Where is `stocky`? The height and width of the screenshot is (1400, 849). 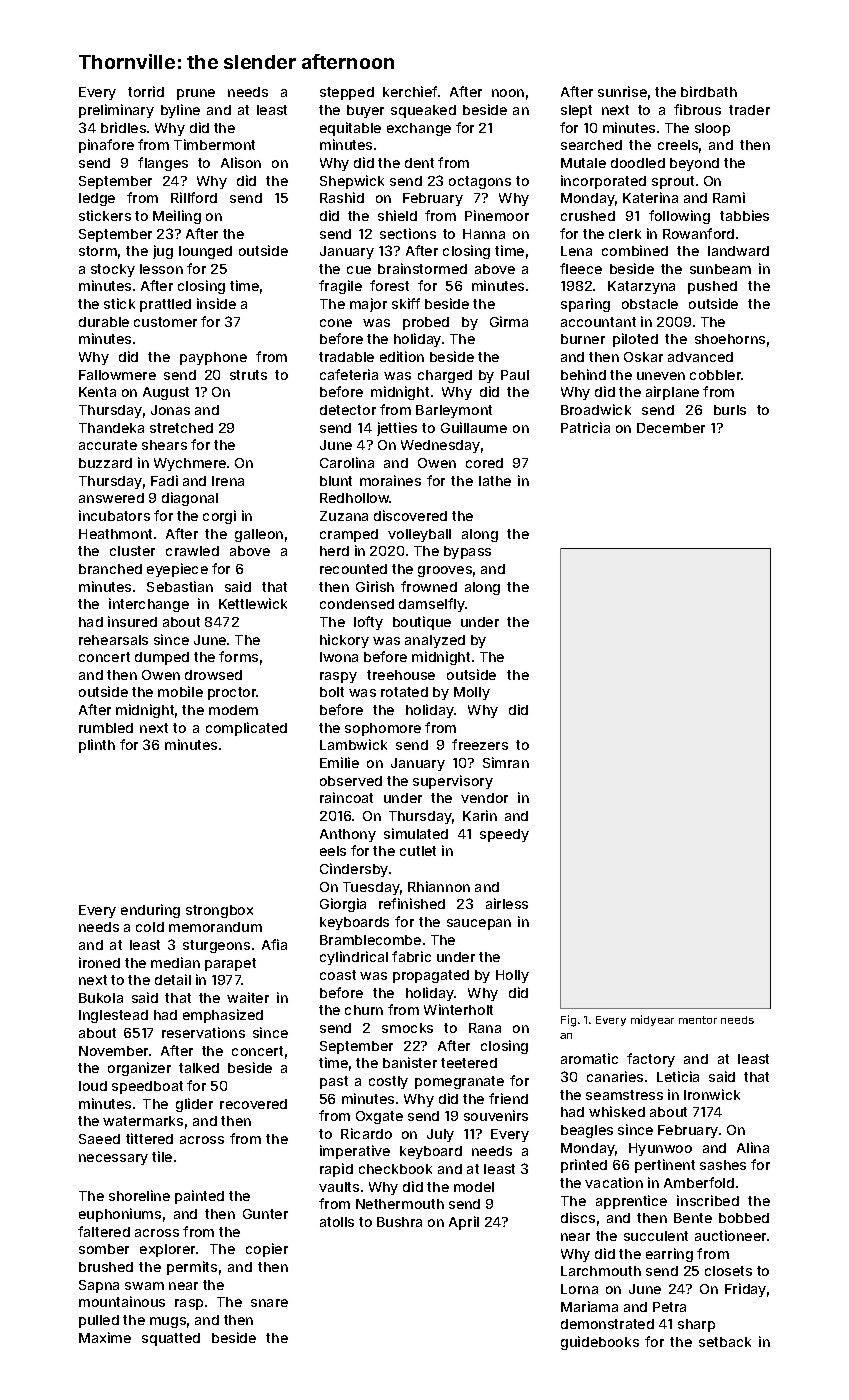
stocky is located at coordinates (113, 270).
